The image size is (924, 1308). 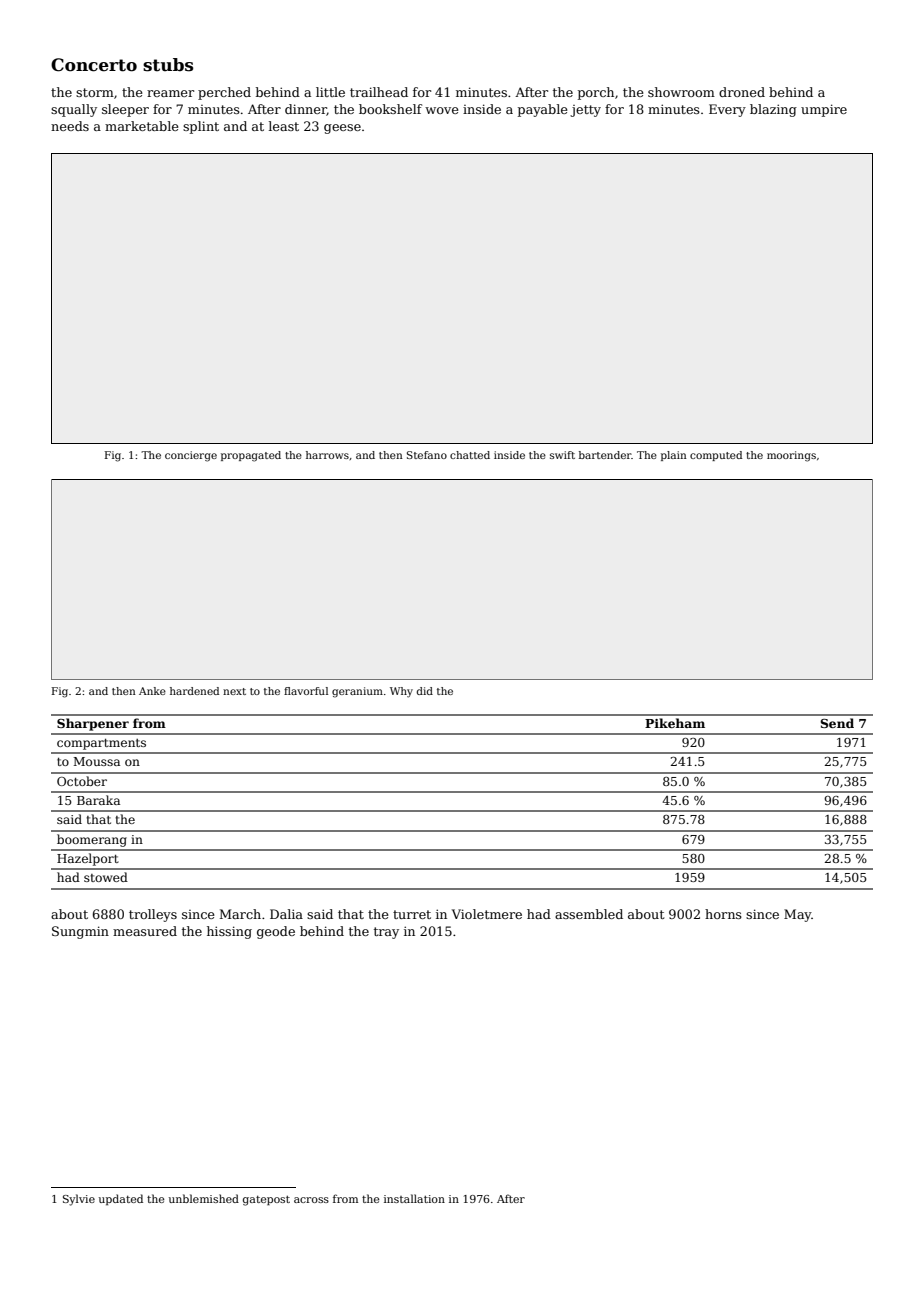 What do you see at coordinates (427, 455) in the document?
I see `Stefano` at bounding box center [427, 455].
